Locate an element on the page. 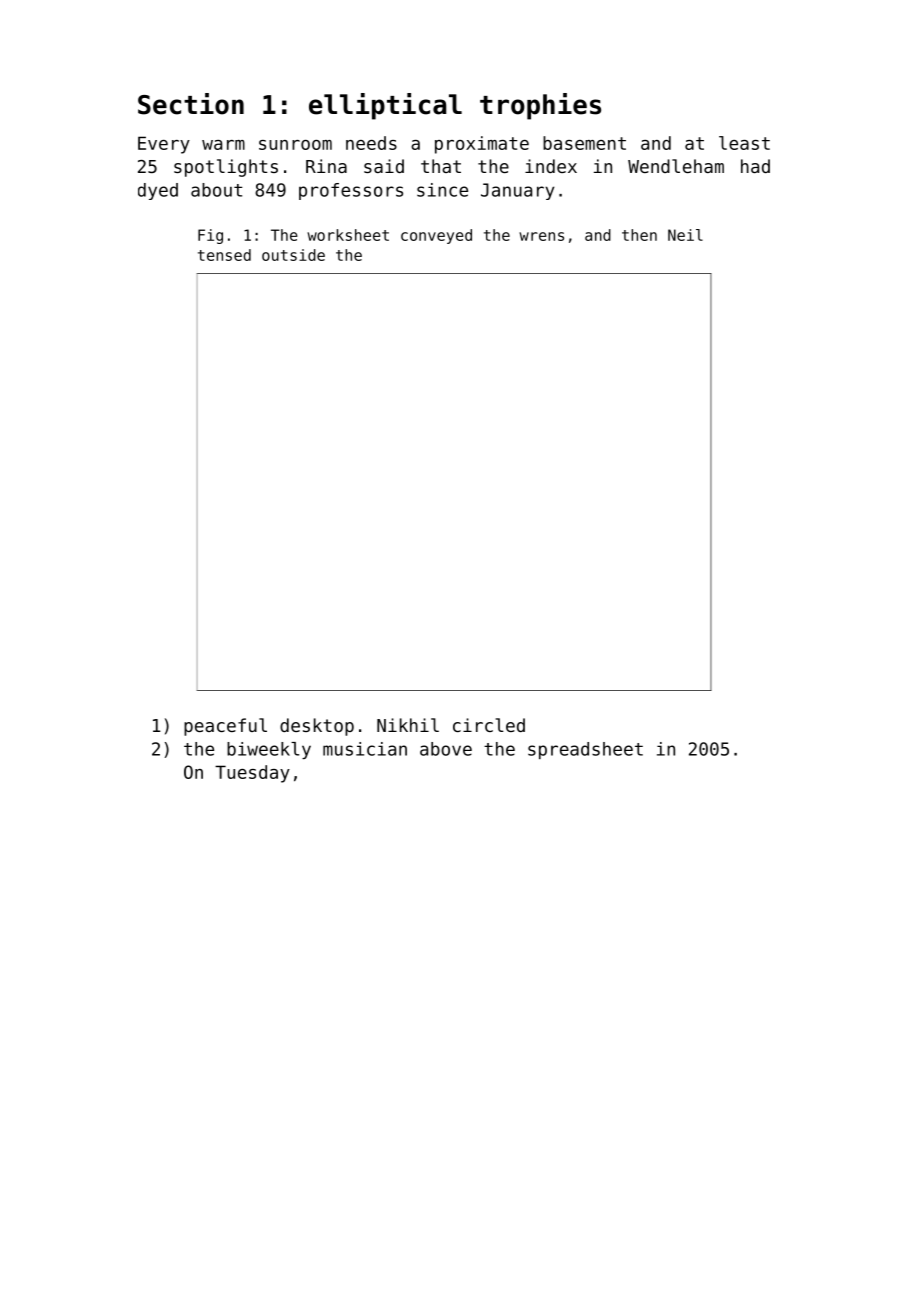 This page has height=1316, width=908. then is located at coordinates (639, 235).
